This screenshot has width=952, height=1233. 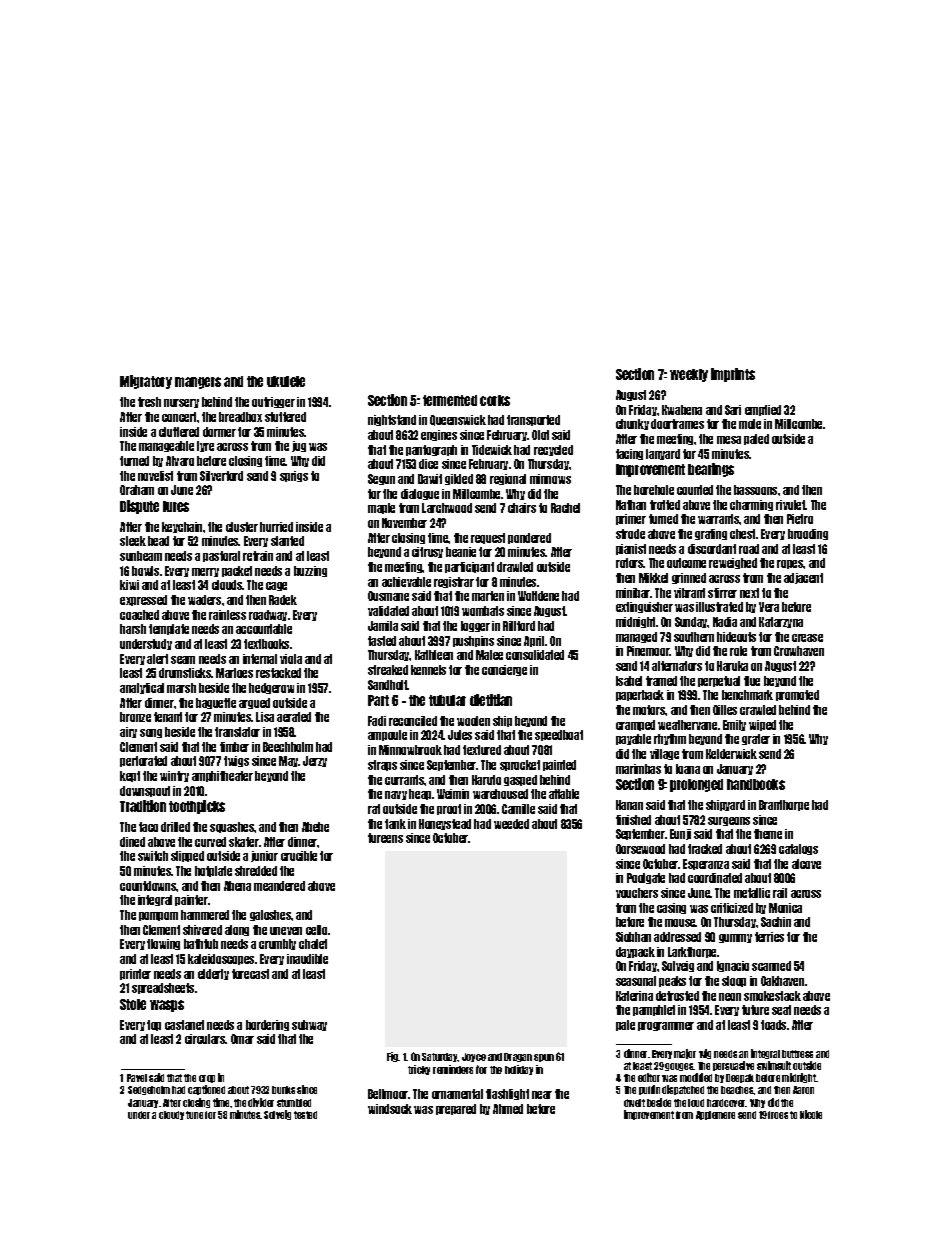 I want to click on tune, so click(x=194, y=1115).
